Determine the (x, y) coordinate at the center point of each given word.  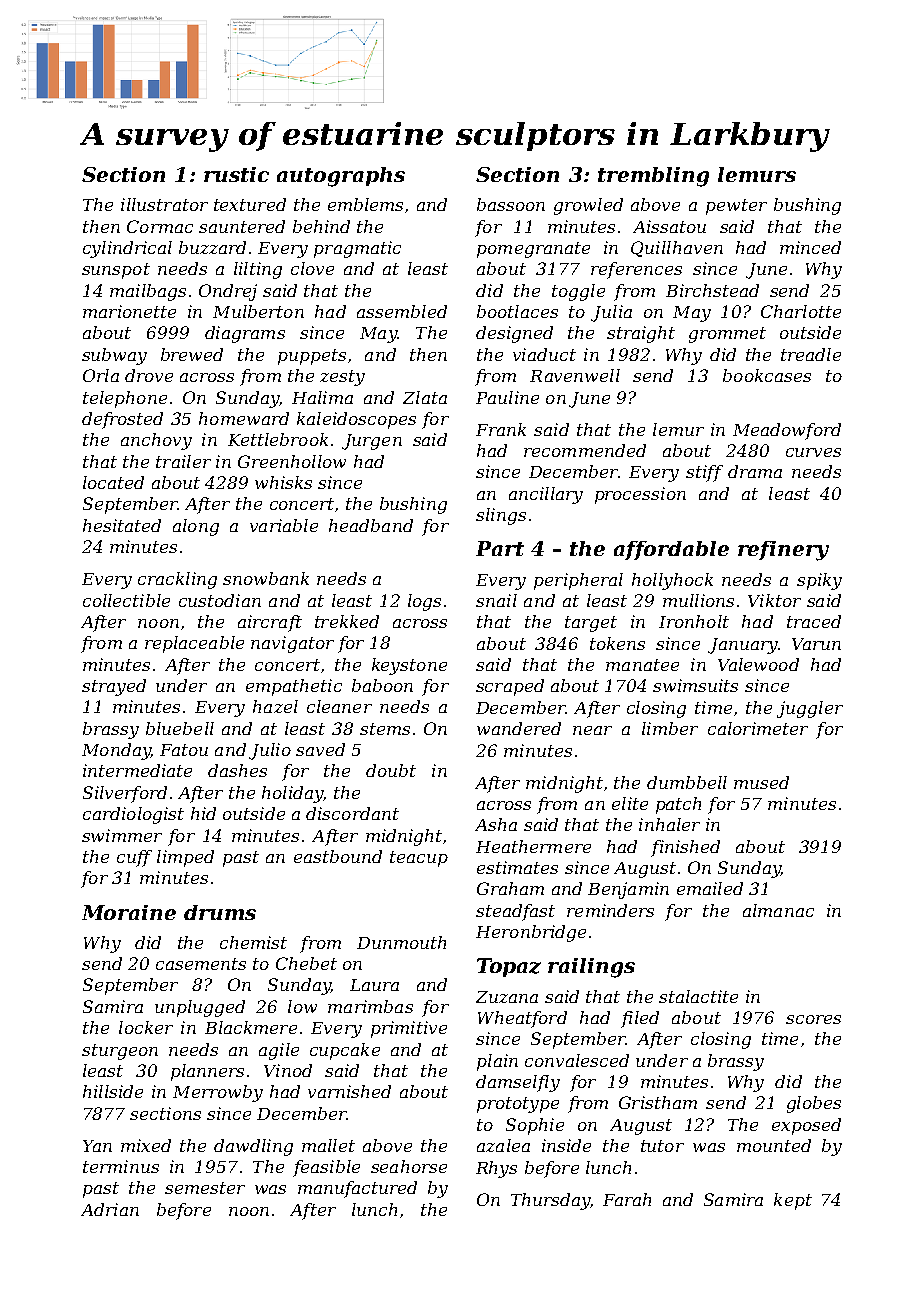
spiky (819, 581)
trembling (653, 177)
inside (566, 1145)
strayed (114, 687)
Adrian (110, 1209)
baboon (382, 685)
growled (588, 206)
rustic (236, 174)
